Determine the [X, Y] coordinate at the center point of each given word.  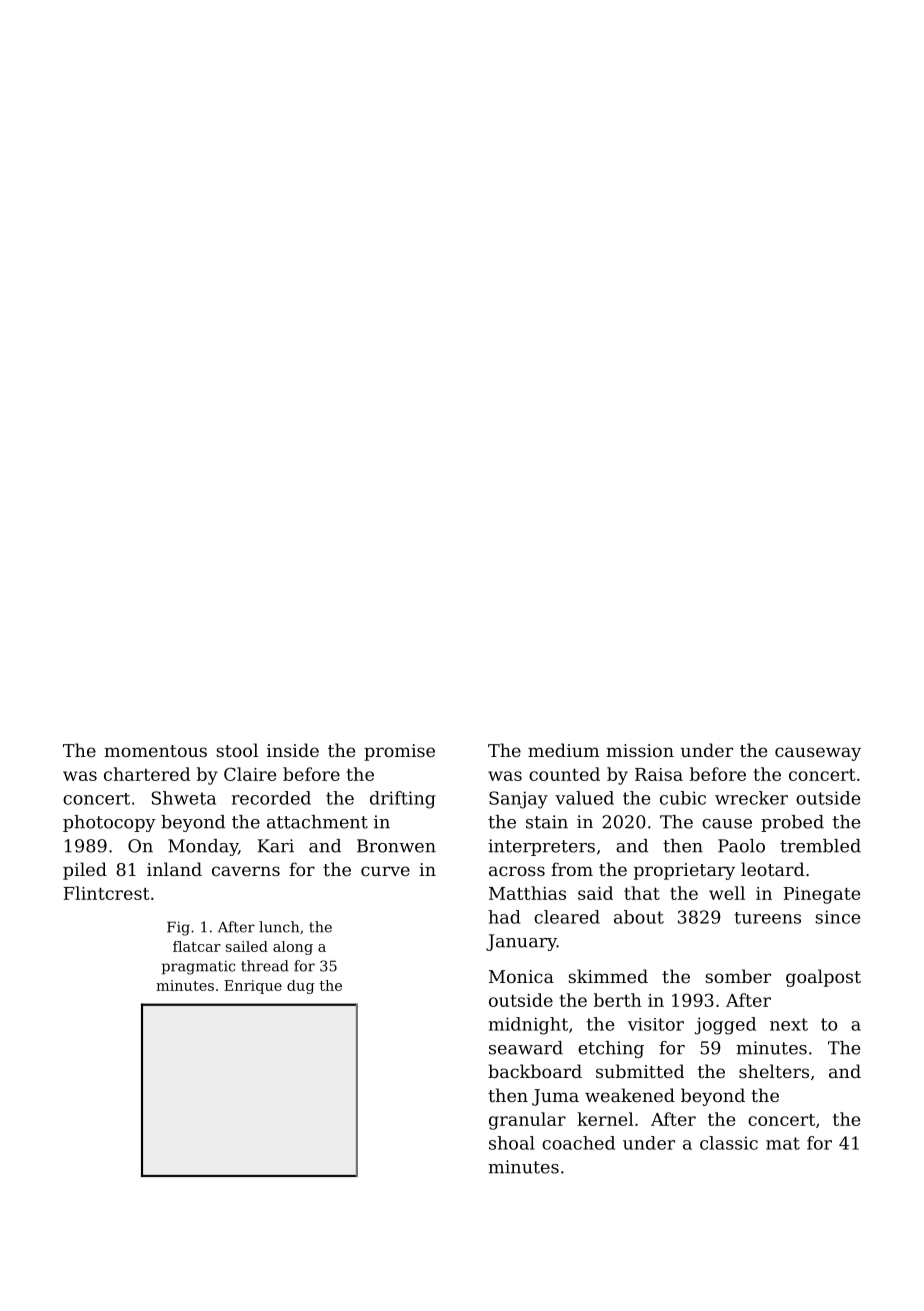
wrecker [751, 798]
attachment [317, 822]
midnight [528, 1026]
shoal [512, 1143]
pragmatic [198, 967]
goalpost [823, 978]
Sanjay [518, 800]
